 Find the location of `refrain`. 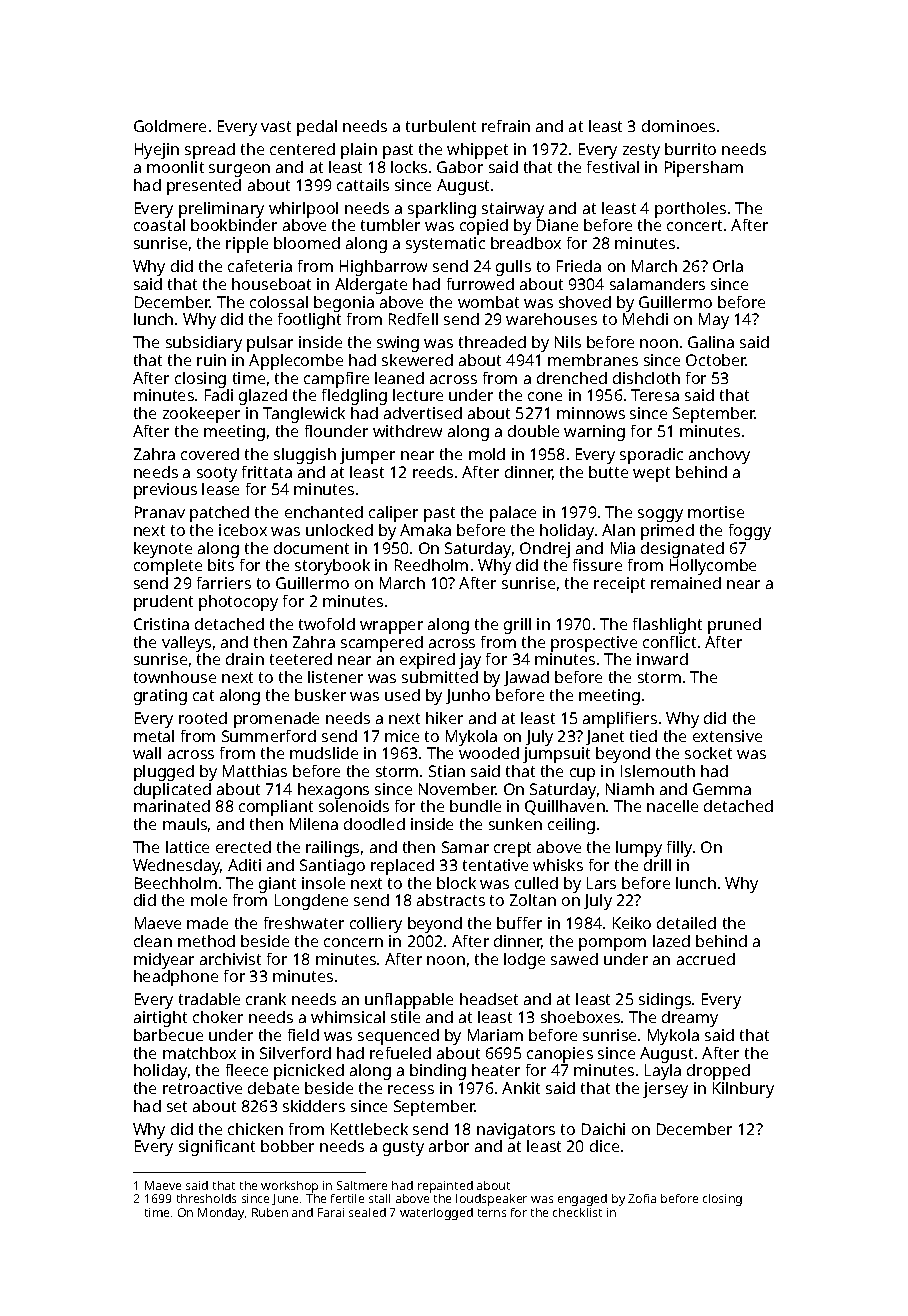

refrain is located at coordinates (506, 126).
